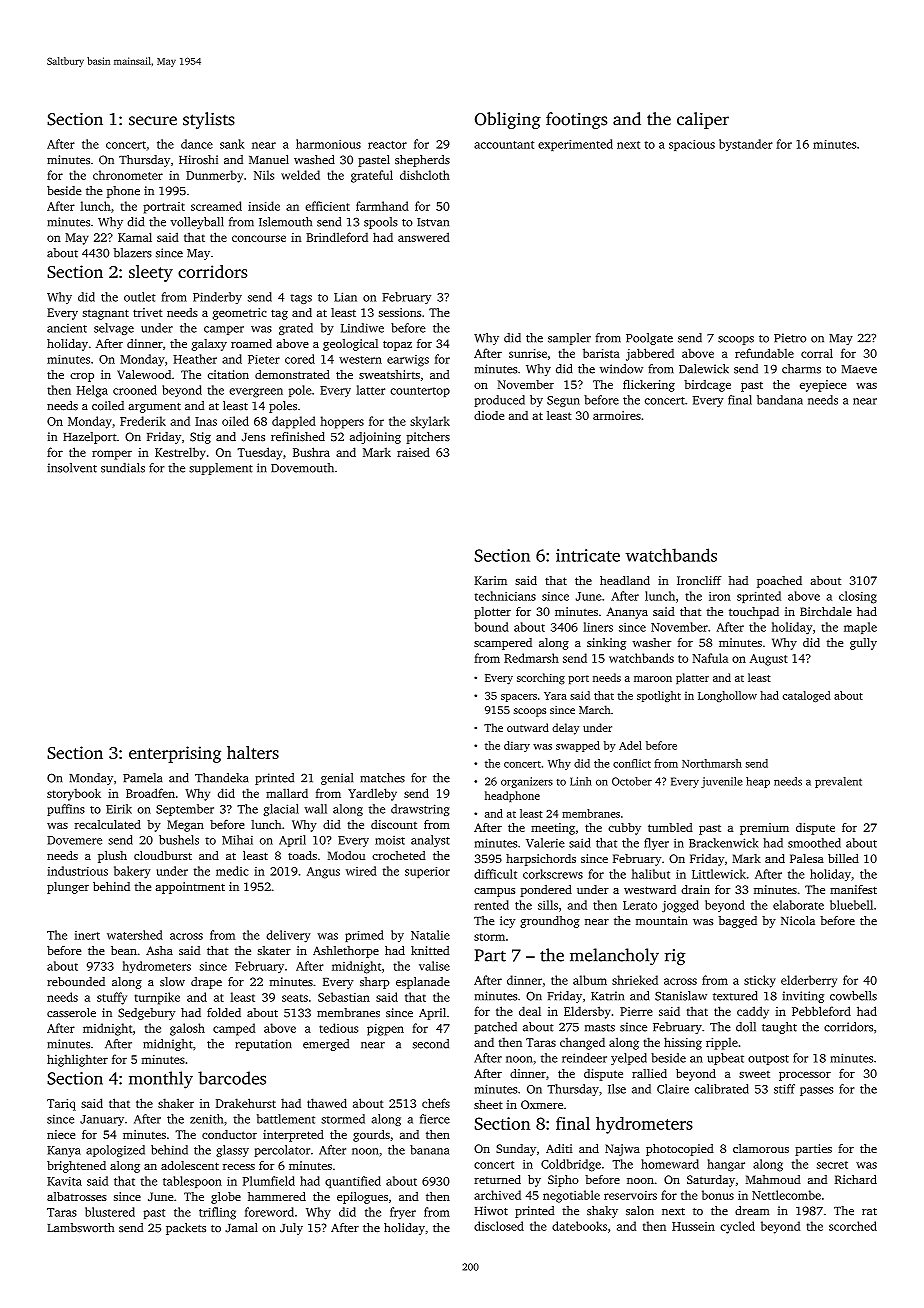  I want to click on secure, so click(153, 121).
